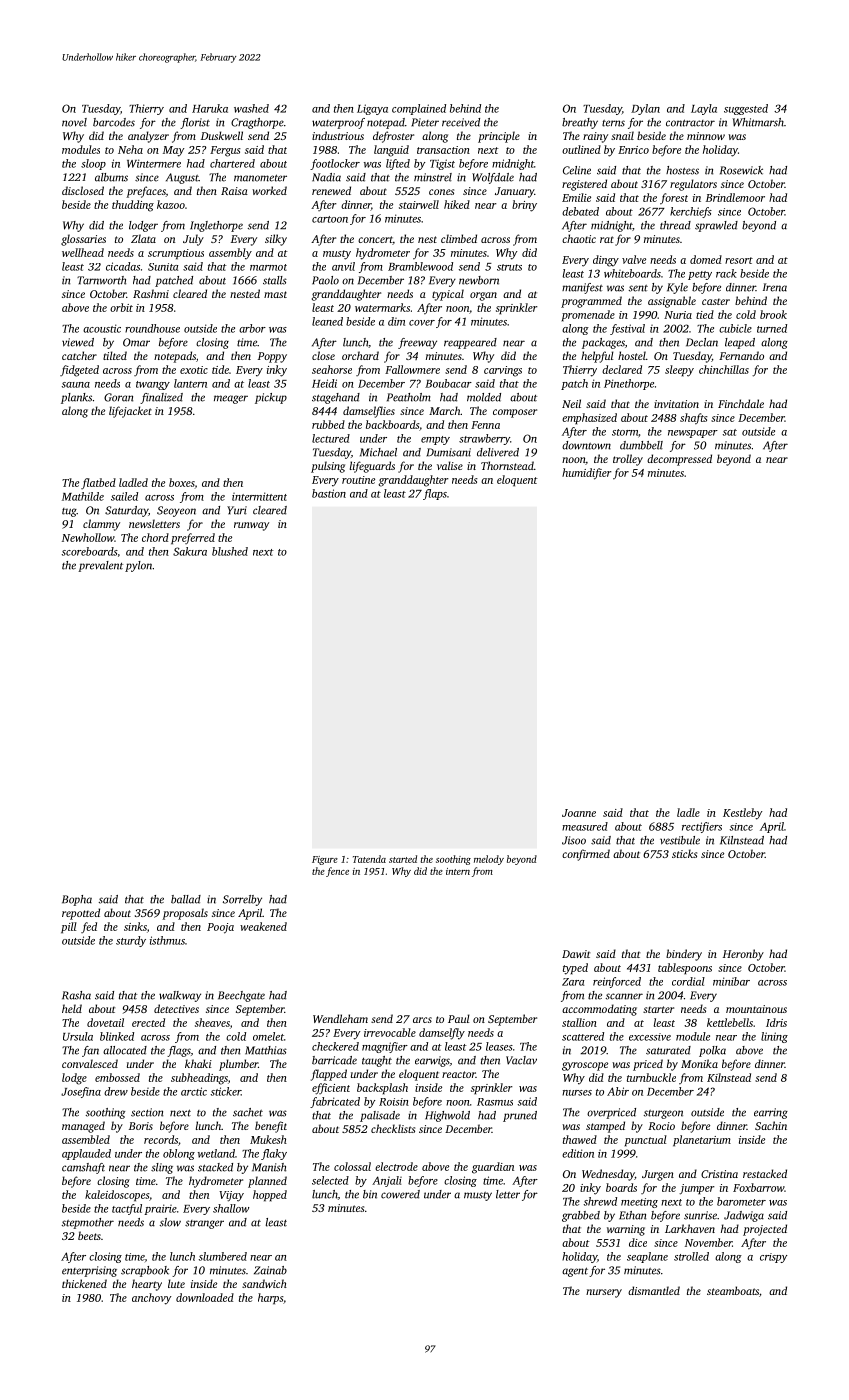 This page has height=1400, width=849. What do you see at coordinates (435, 494) in the page?
I see `flaps` at bounding box center [435, 494].
